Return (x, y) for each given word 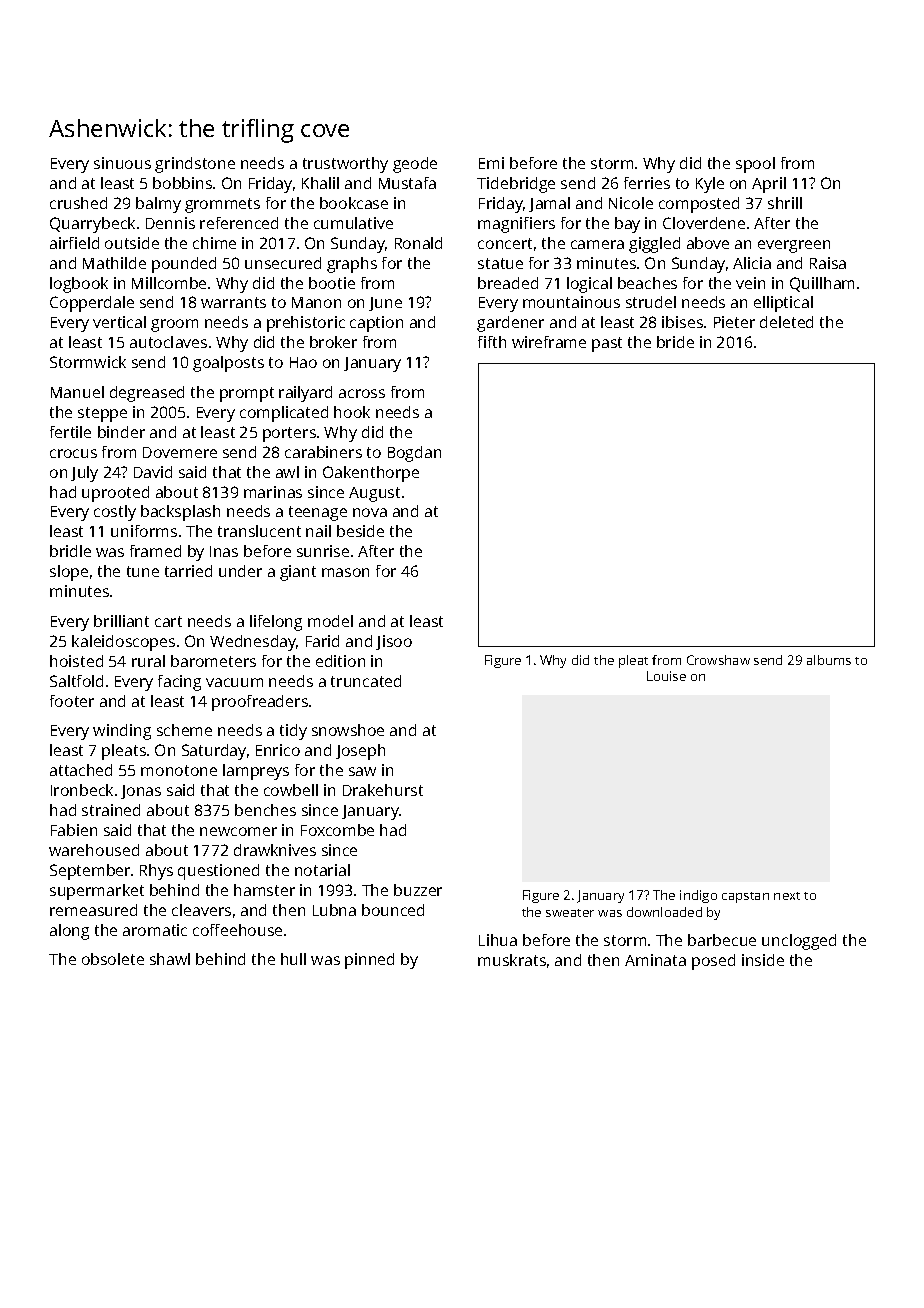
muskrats (512, 960)
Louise (666, 676)
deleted (786, 322)
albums (829, 660)
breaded (508, 283)
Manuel (77, 392)
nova (370, 512)
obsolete (113, 959)
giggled (654, 245)
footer (72, 701)
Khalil (320, 183)
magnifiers (516, 225)
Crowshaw (718, 660)
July (84, 474)
